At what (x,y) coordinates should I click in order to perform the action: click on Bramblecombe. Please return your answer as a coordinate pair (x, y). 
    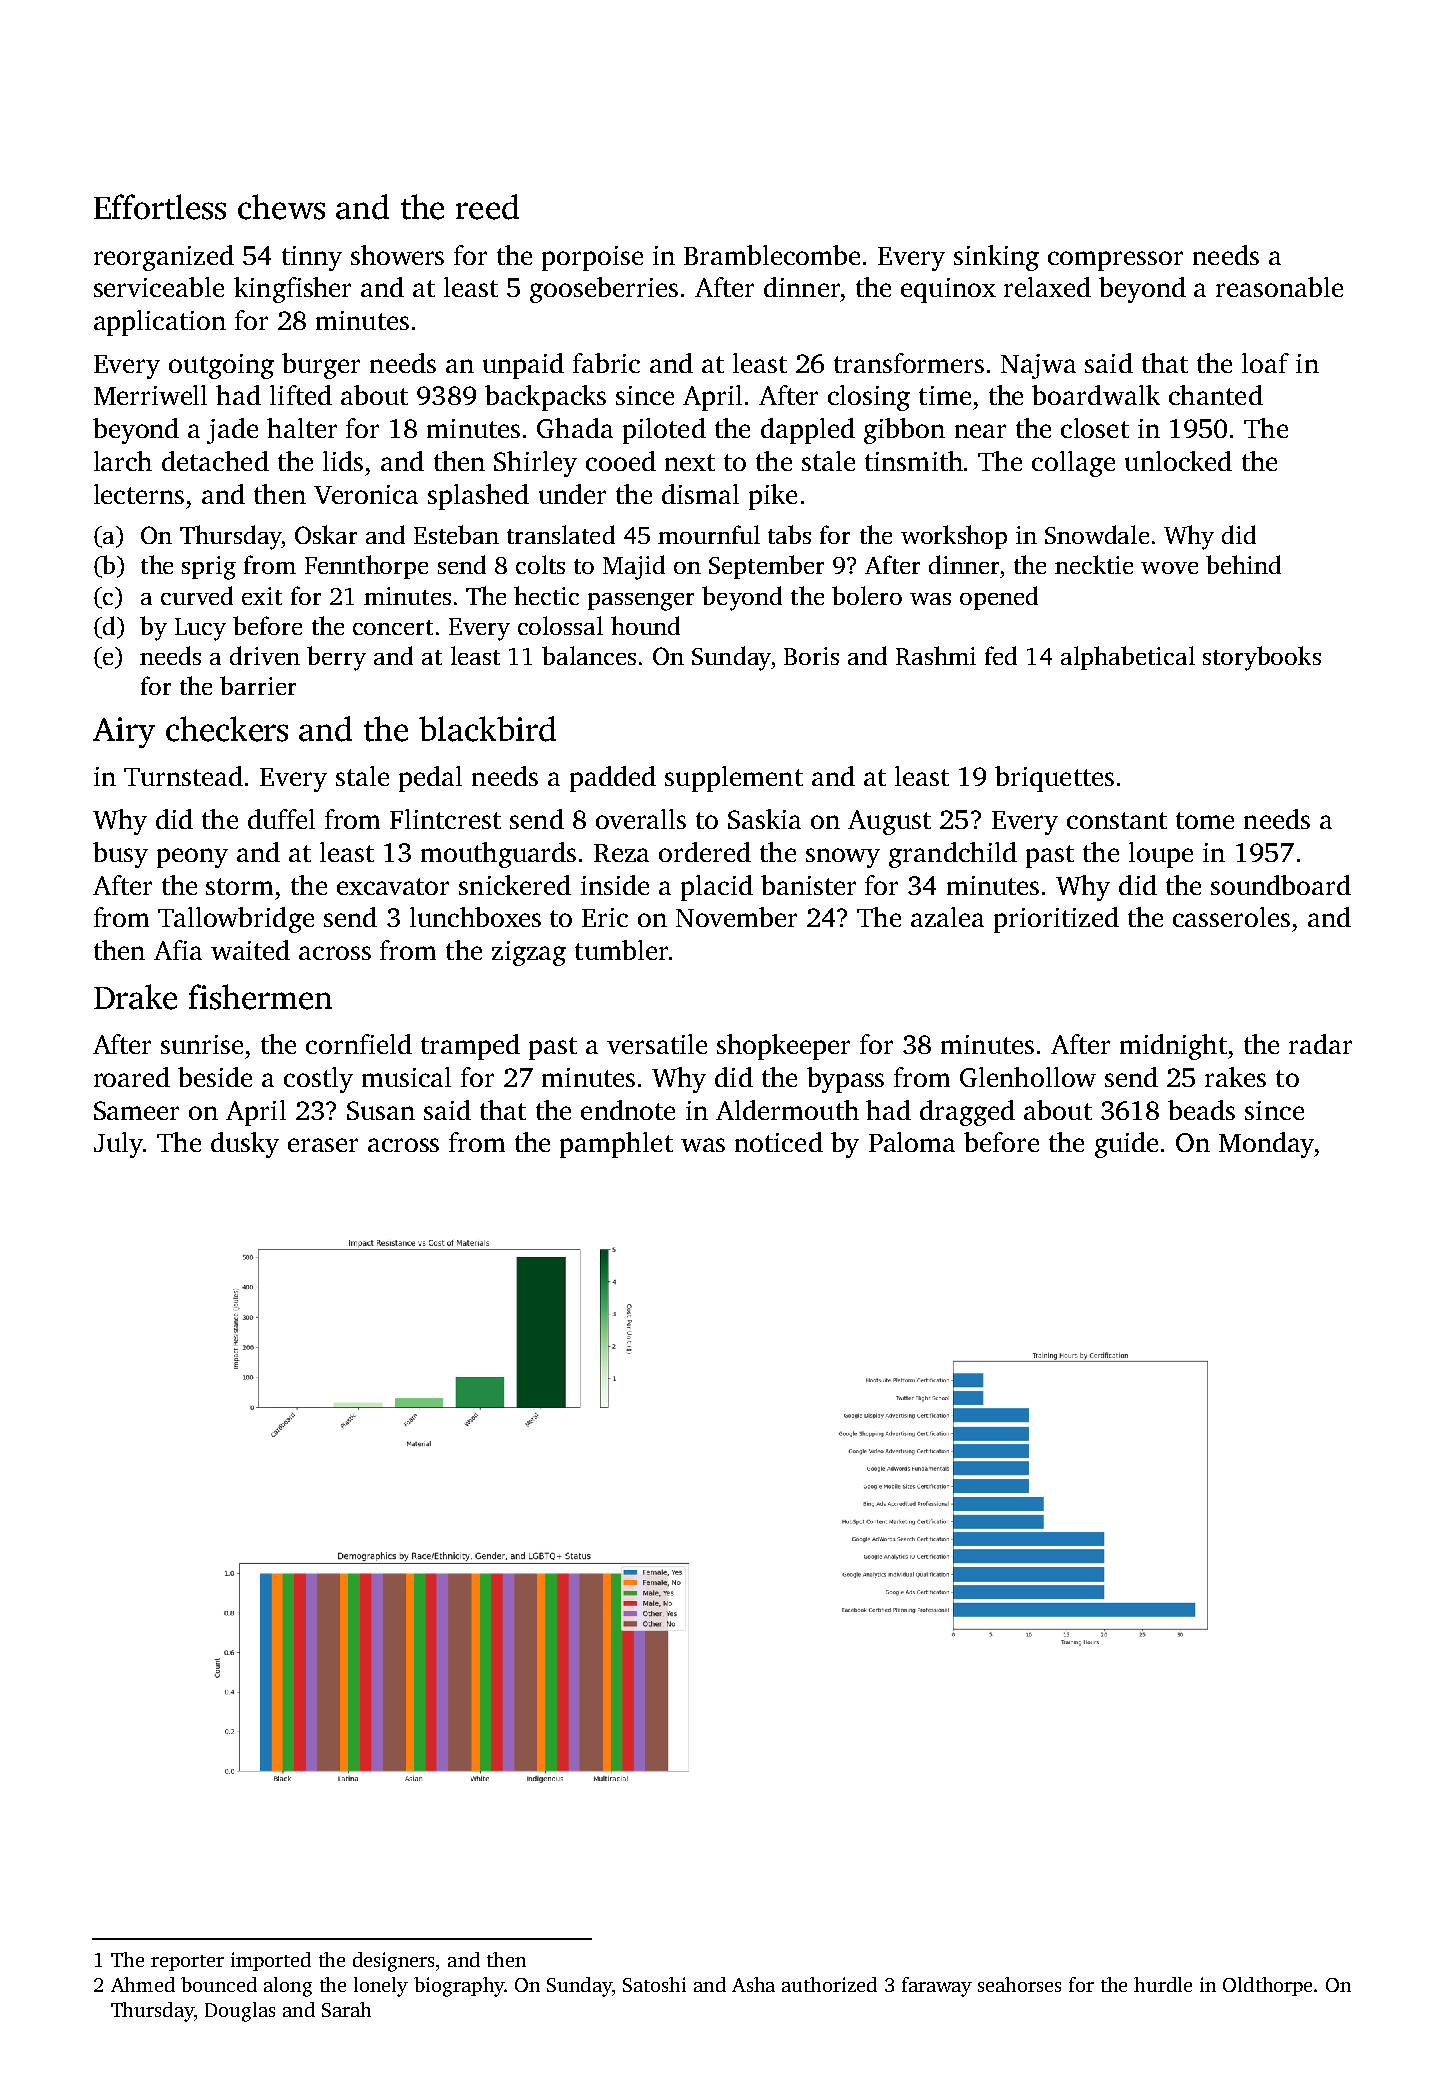
    Looking at the image, I should click on (772, 255).
